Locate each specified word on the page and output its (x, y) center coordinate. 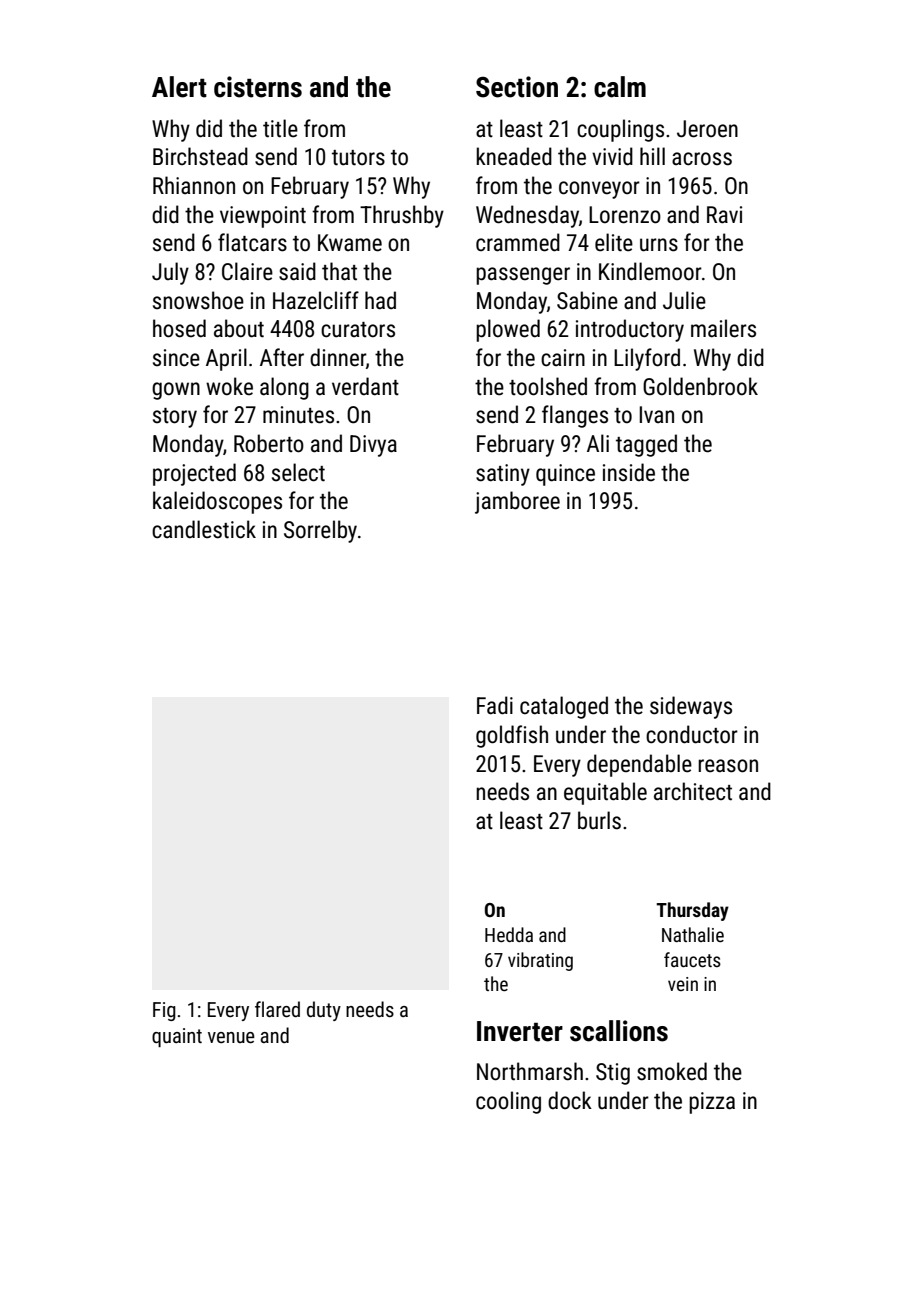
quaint (177, 1037)
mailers (723, 328)
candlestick (204, 529)
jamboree (517, 502)
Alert (179, 87)
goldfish (512, 736)
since (176, 358)
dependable (639, 765)
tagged (646, 445)
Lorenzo (625, 215)
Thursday (692, 911)
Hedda (509, 934)
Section (517, 87)
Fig (164, 1011)
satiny (503, 475)
